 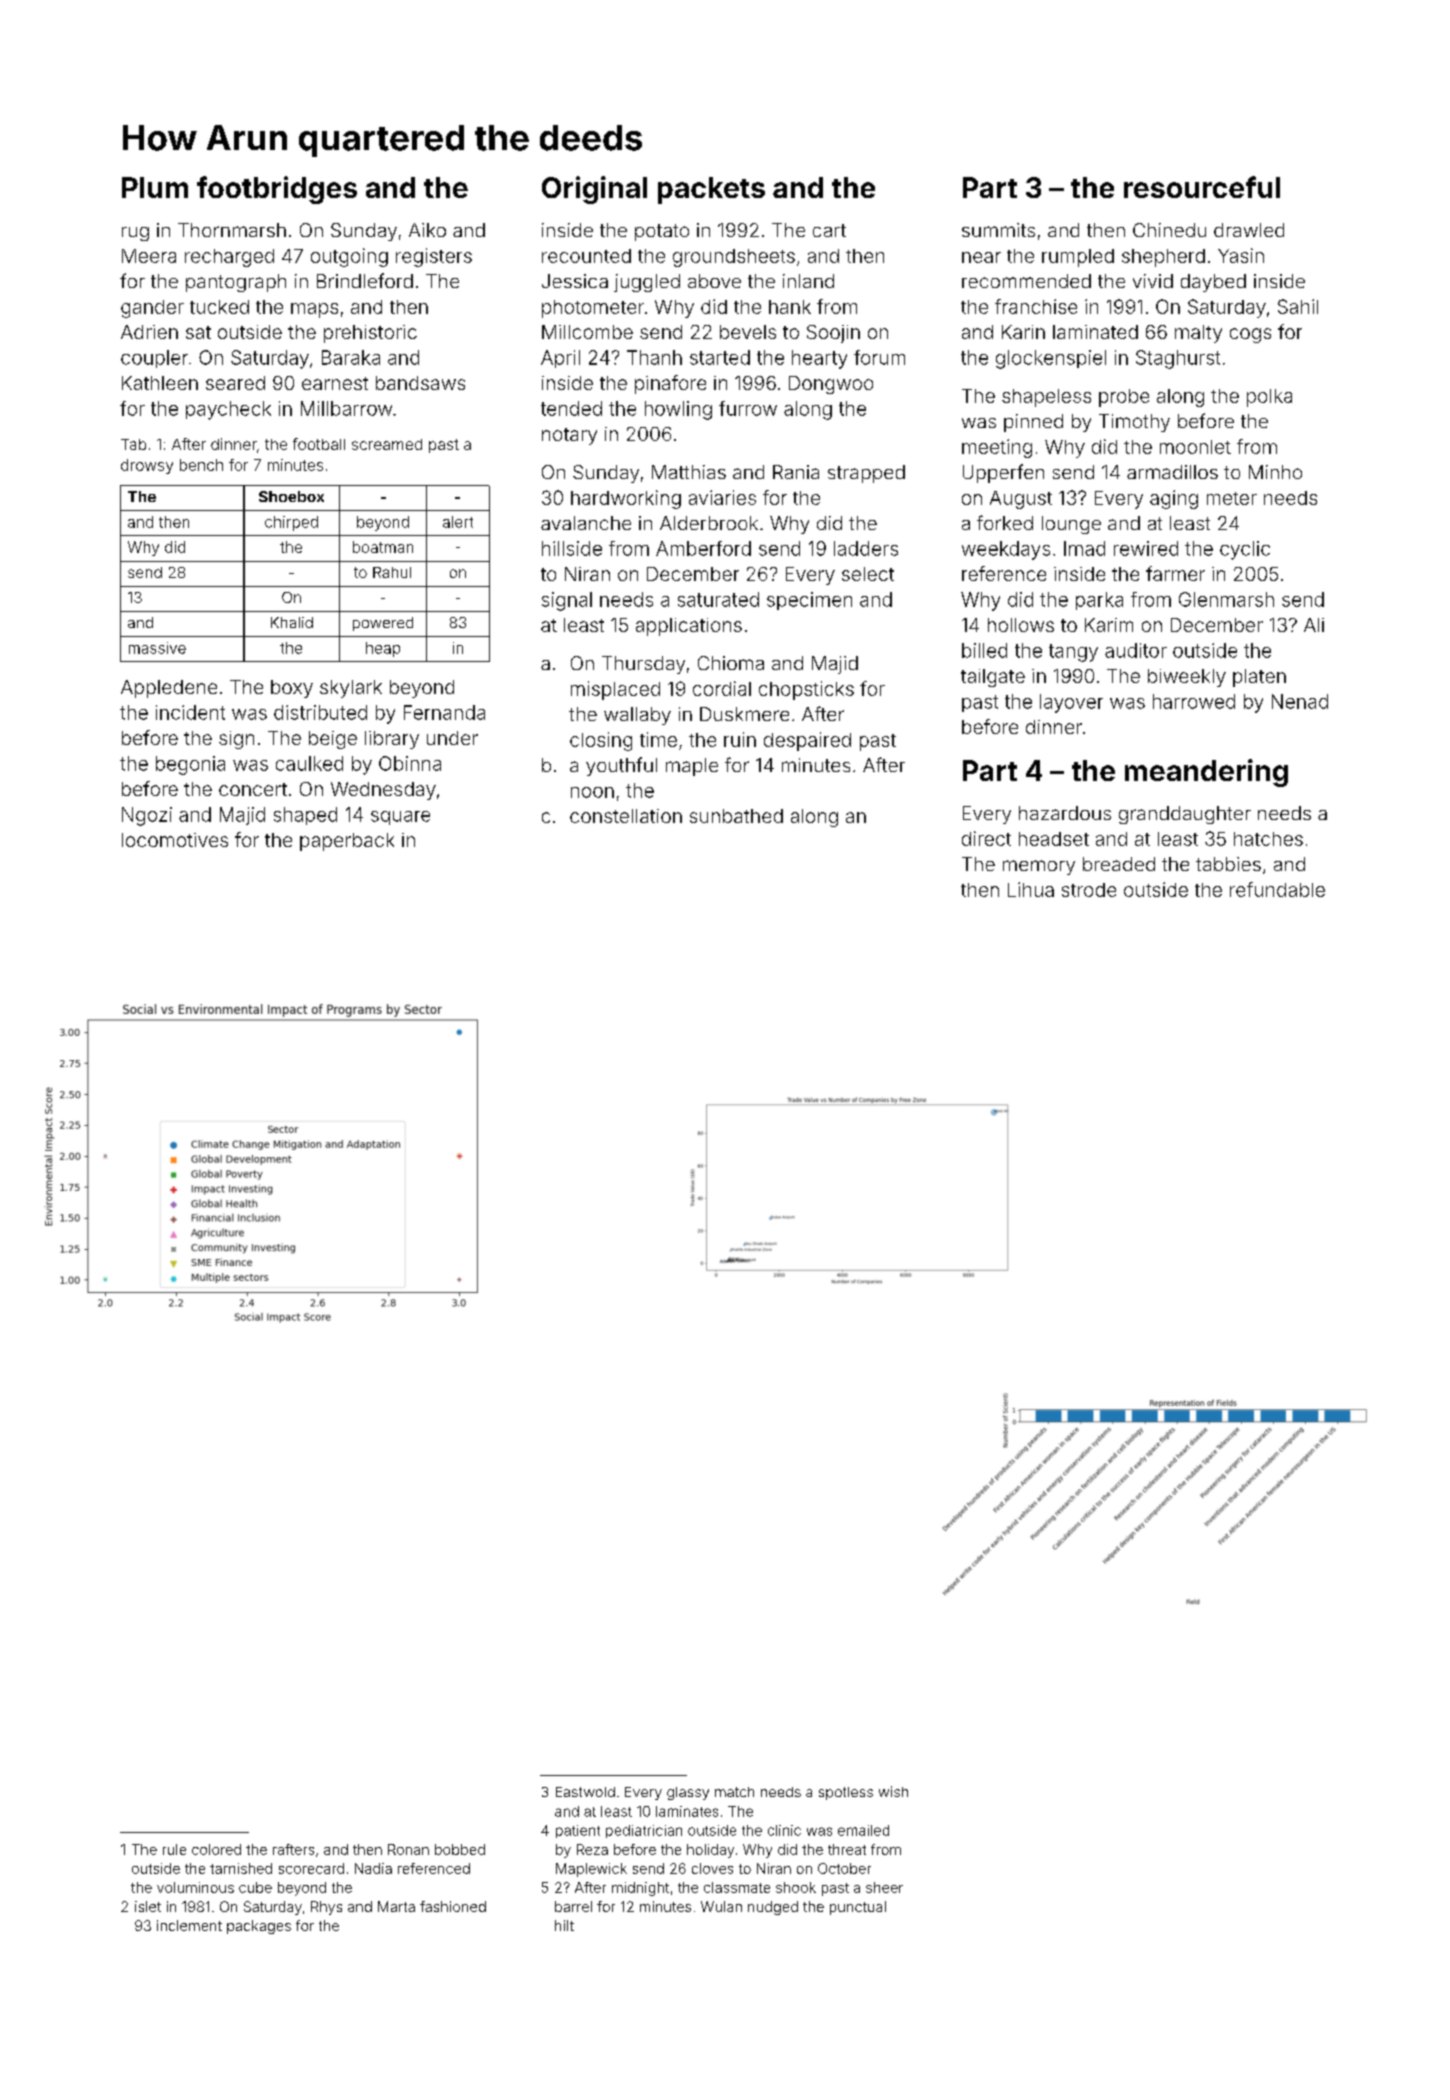 What do you see at coordinates (347, 842) in the screenshot?
I see `paperback` at bounding box center [347, 842].
